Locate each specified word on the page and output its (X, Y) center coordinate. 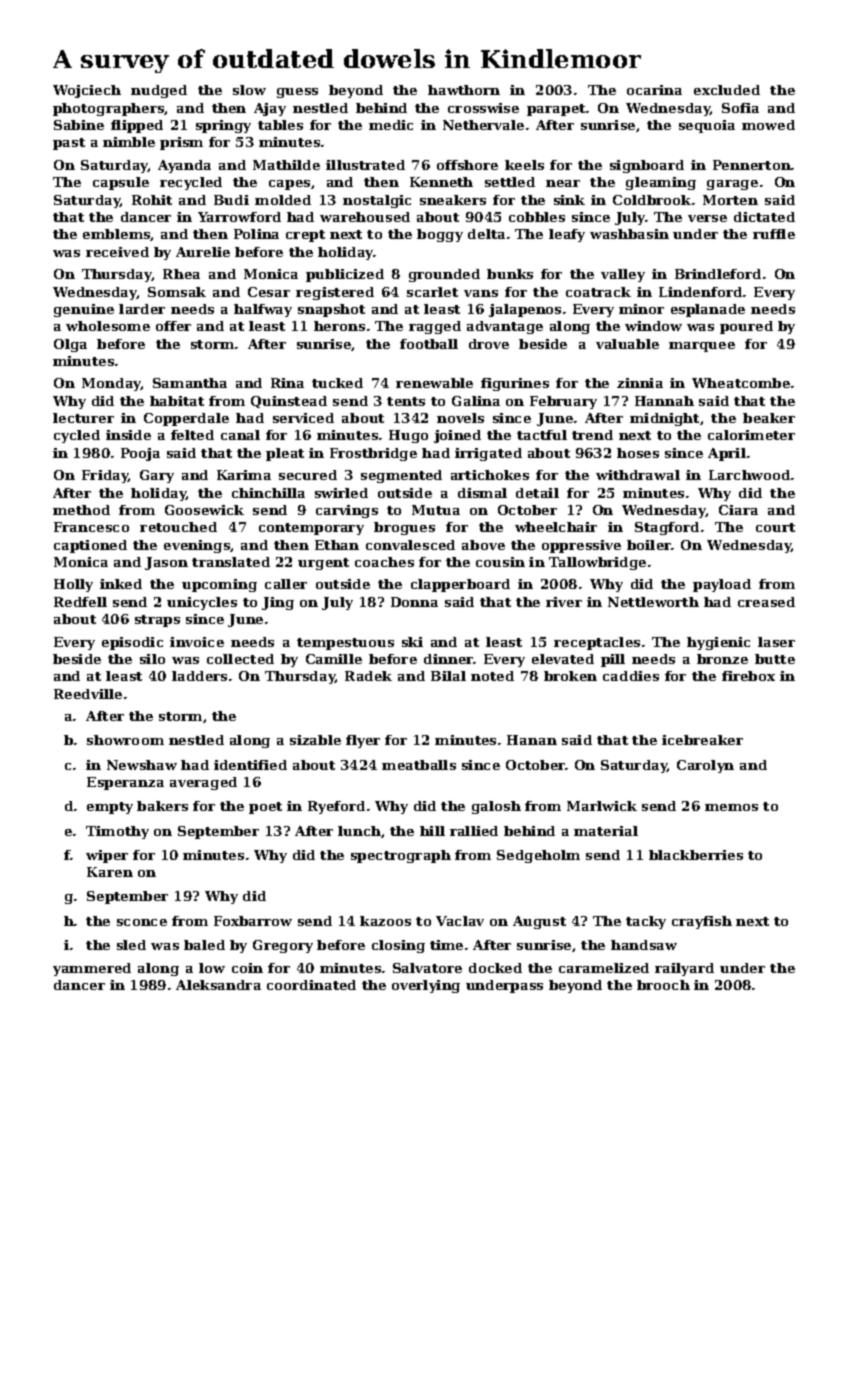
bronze (722, 659)
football (429, 344)
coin (247, 968)
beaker (769, 418)
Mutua (436, 510)
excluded (727, 90)
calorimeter (751, 435)
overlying (426, 986)
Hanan (532, 740)
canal (240, 435)
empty (110, 808)
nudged (159, 91)
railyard (684, 969)
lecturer (83, 418)
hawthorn (464, 90)
